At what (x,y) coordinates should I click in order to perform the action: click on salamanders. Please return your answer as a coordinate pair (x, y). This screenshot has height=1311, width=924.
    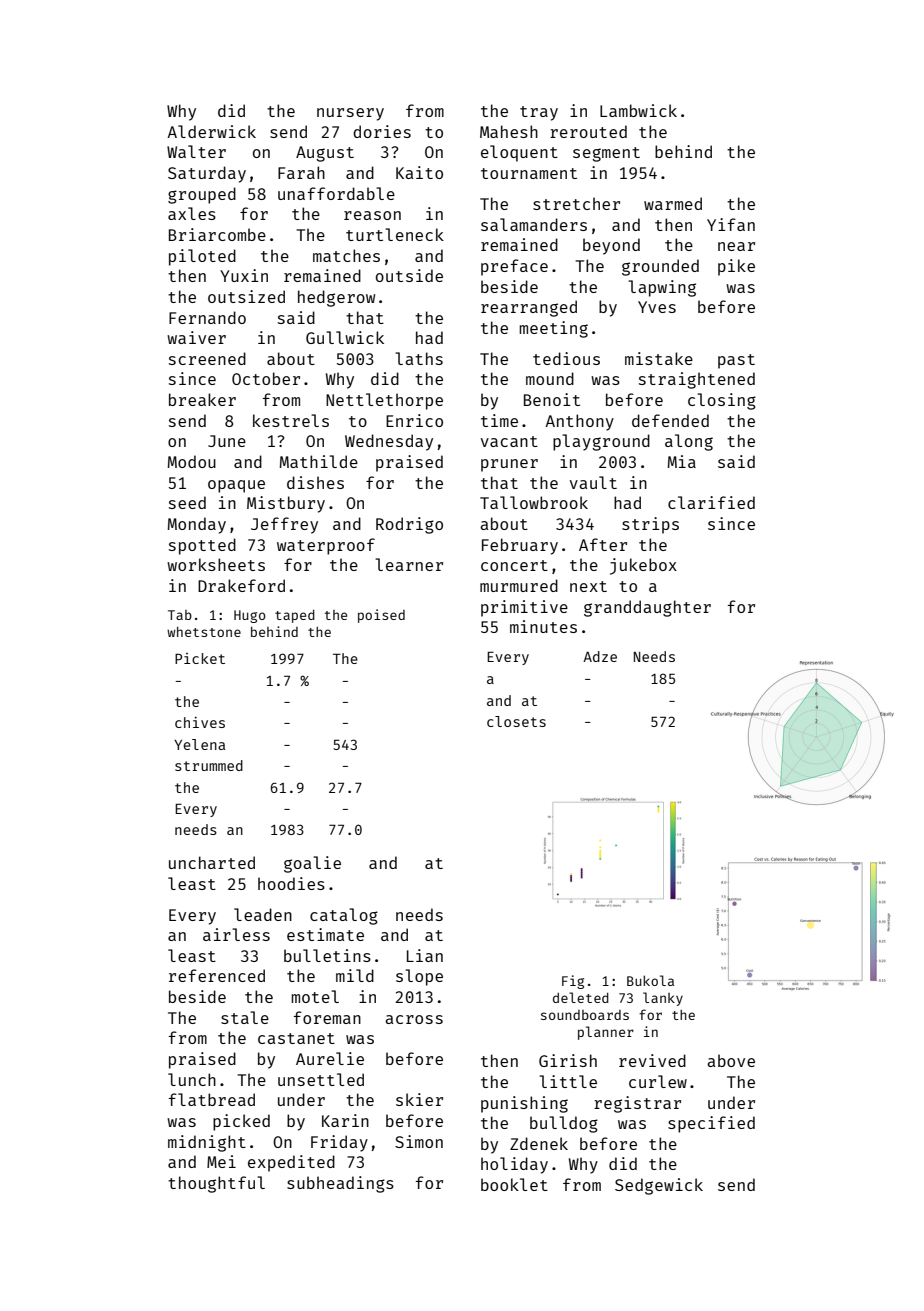
    Looking at the image, I should click on (534, 224).
